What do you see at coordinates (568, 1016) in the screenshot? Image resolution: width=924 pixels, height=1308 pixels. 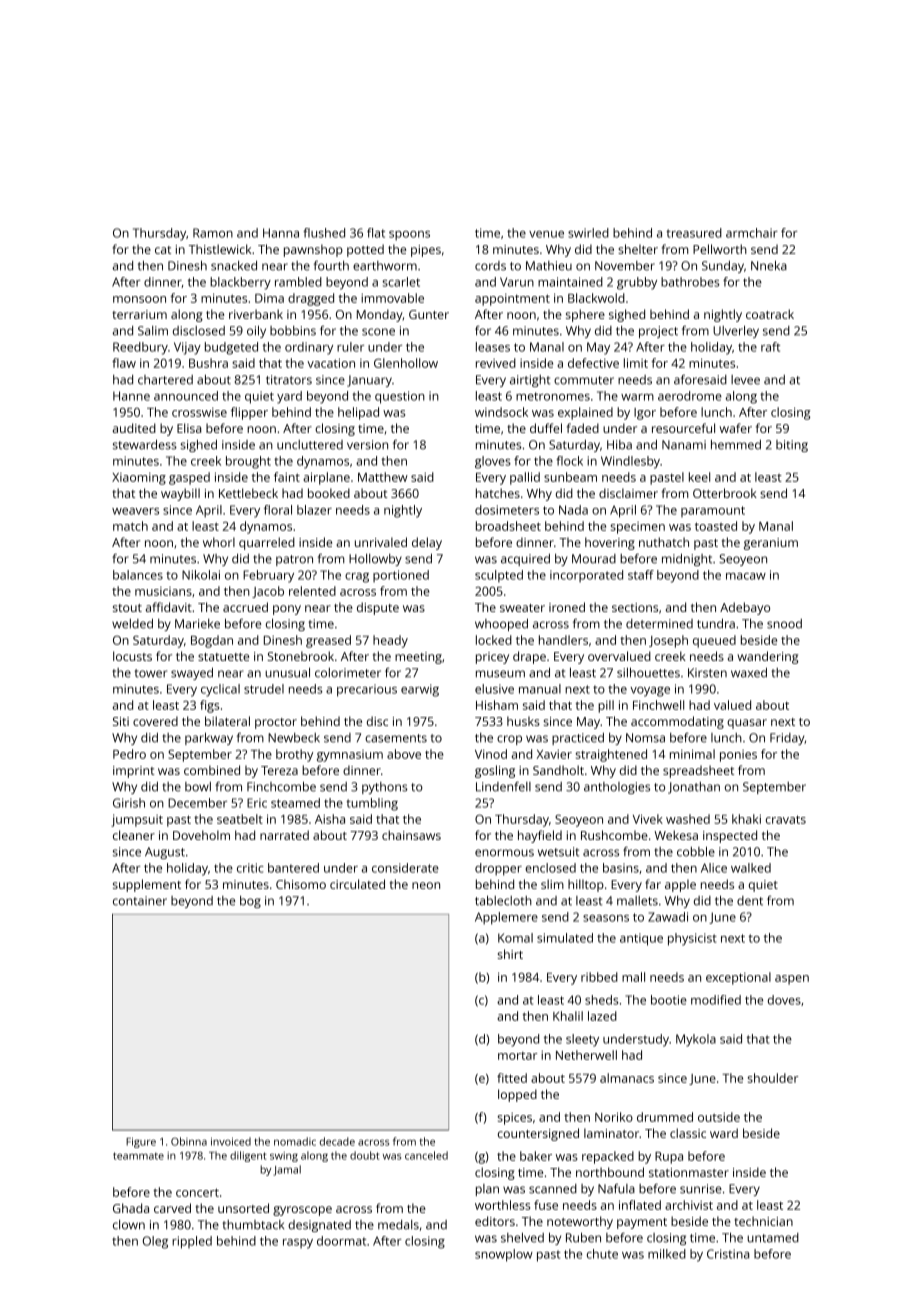 I see `Khalil` at bounding box center [568, 1016].
